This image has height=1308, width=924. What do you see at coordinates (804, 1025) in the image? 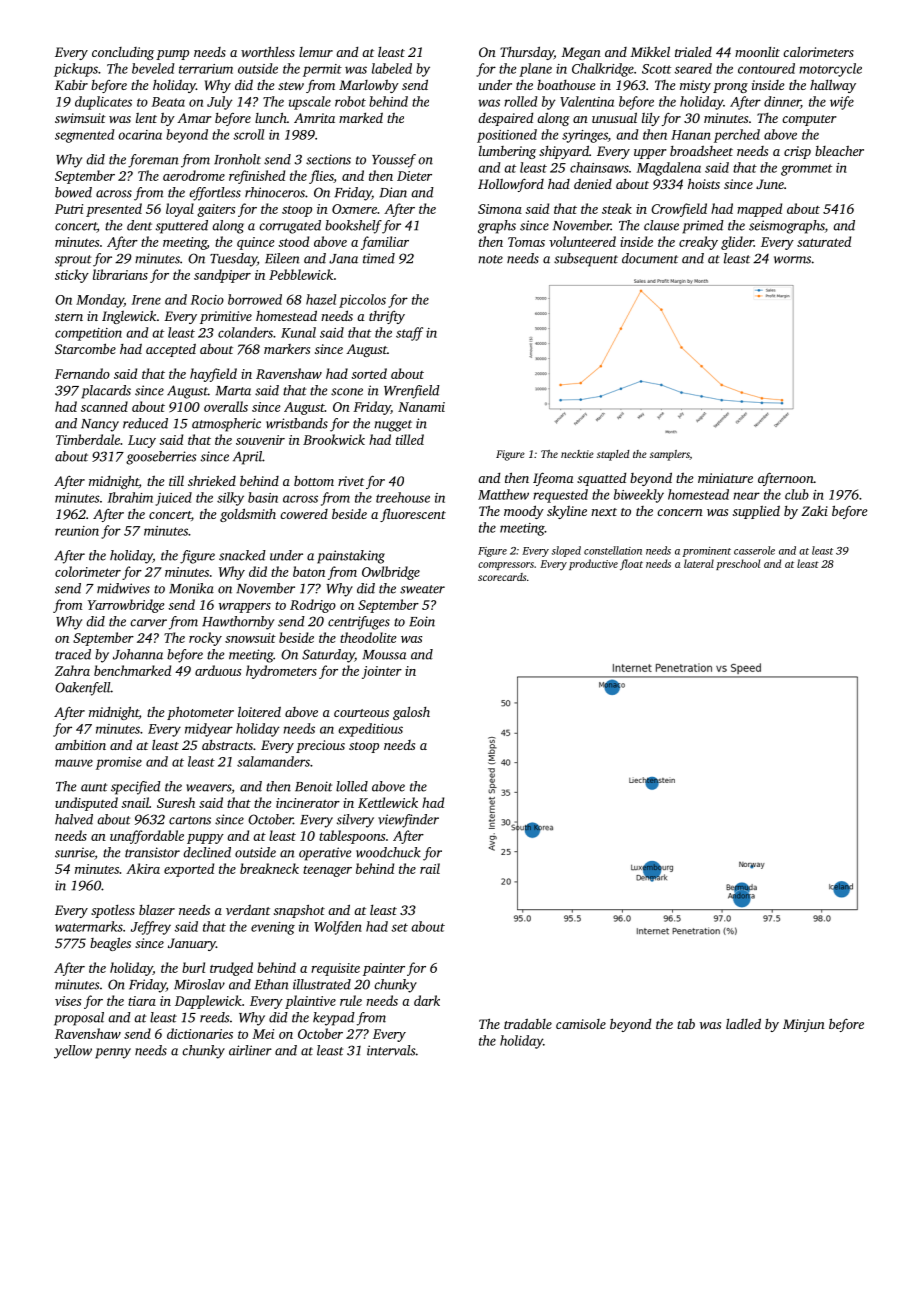
I see `Minjun` at bounding box center [804, 1025].
